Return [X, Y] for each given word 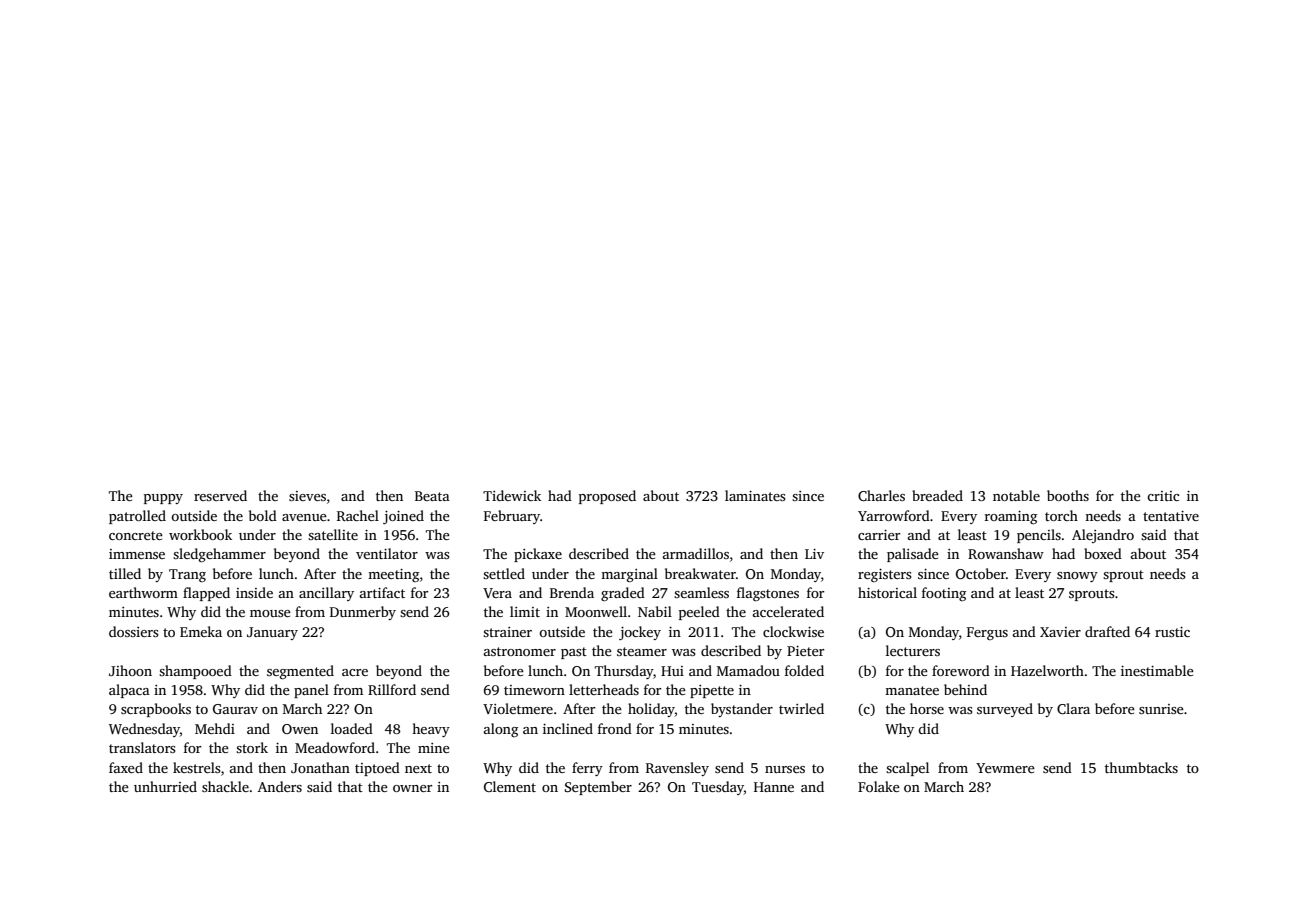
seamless [701, 592]
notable [1016, 495]
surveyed [1005, 710]
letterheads [604, 689]
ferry [587, 769]
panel [311, 691]
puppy [163, 499]
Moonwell [596, 611]
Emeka [201, 631]
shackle [225, 786]
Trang [187, 575]
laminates [755, 495]
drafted [1107, 631]
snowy [1077, 577]
